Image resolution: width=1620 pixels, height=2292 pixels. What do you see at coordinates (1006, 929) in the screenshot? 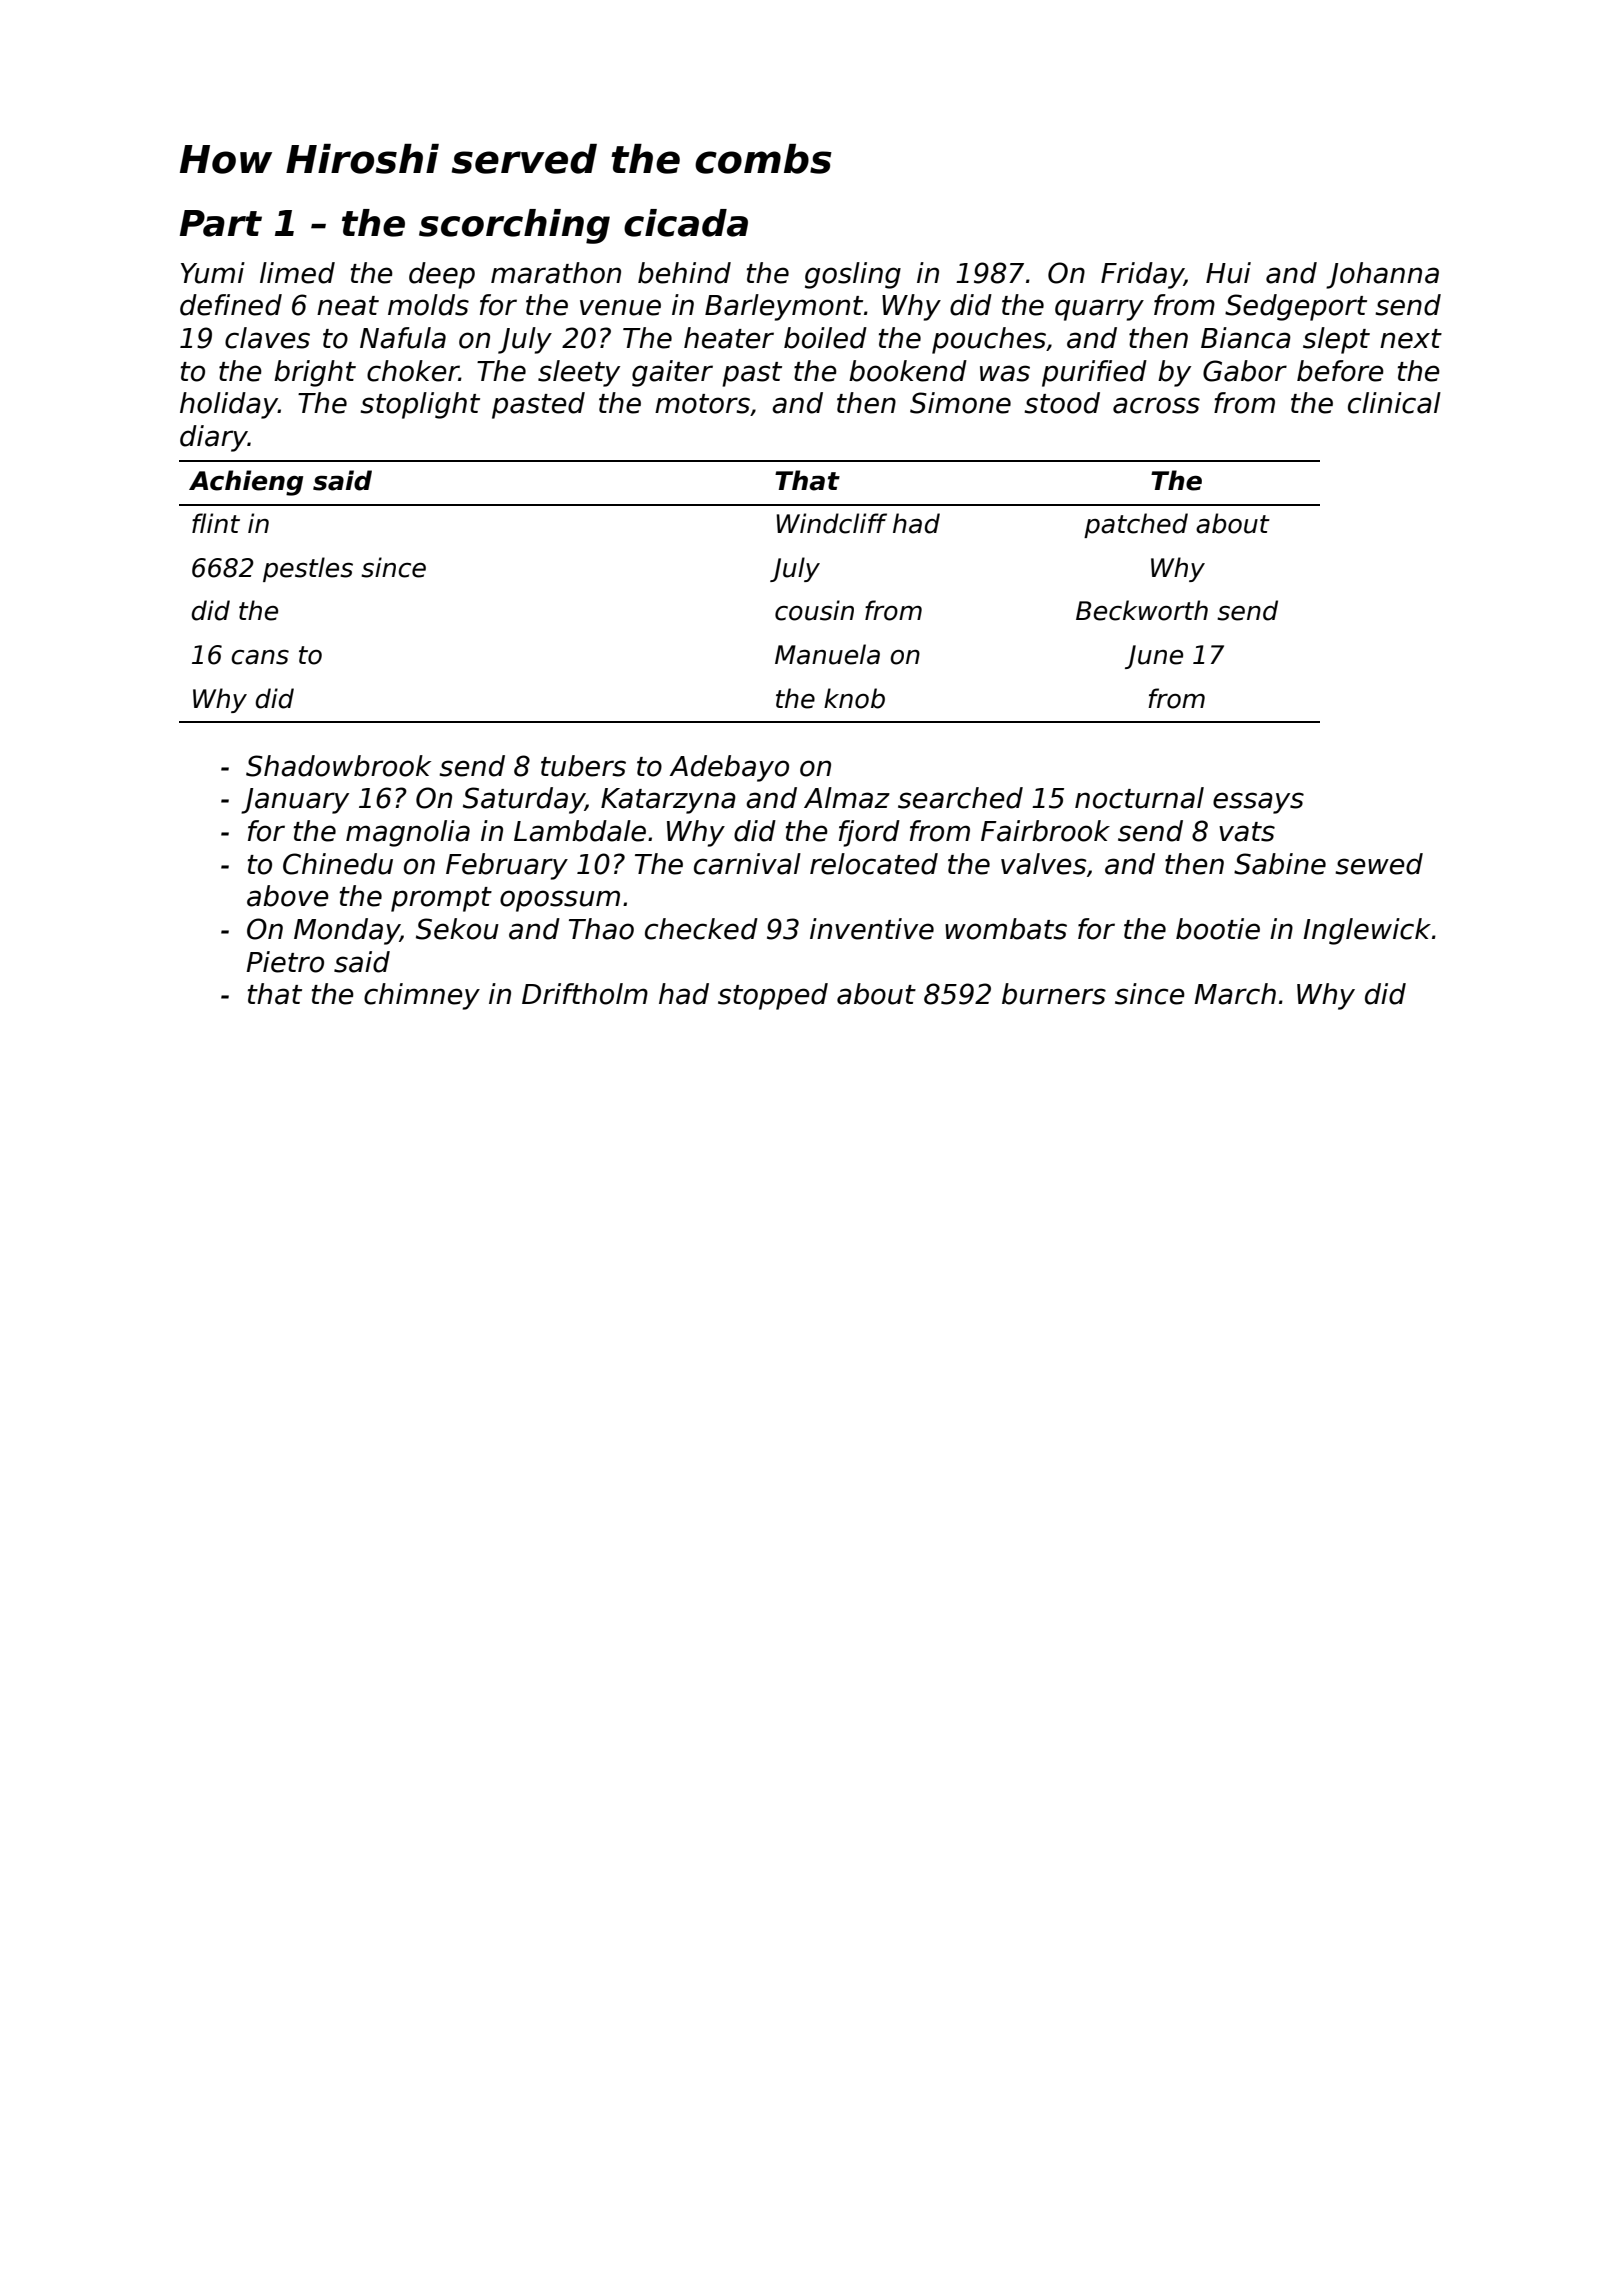
I see `wombats` at bounding box center [1006, 929].
